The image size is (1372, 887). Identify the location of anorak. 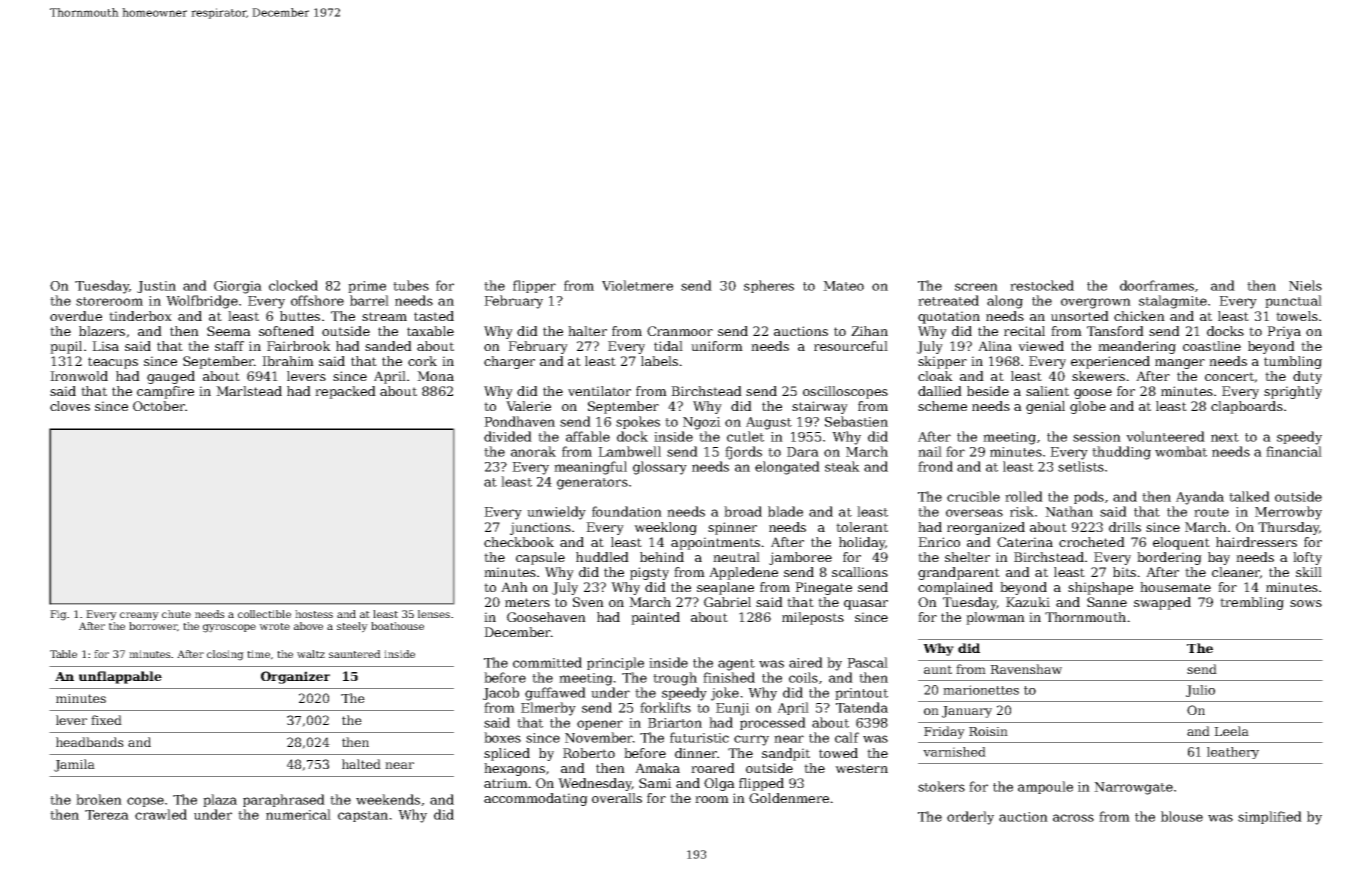
(533, 451).
